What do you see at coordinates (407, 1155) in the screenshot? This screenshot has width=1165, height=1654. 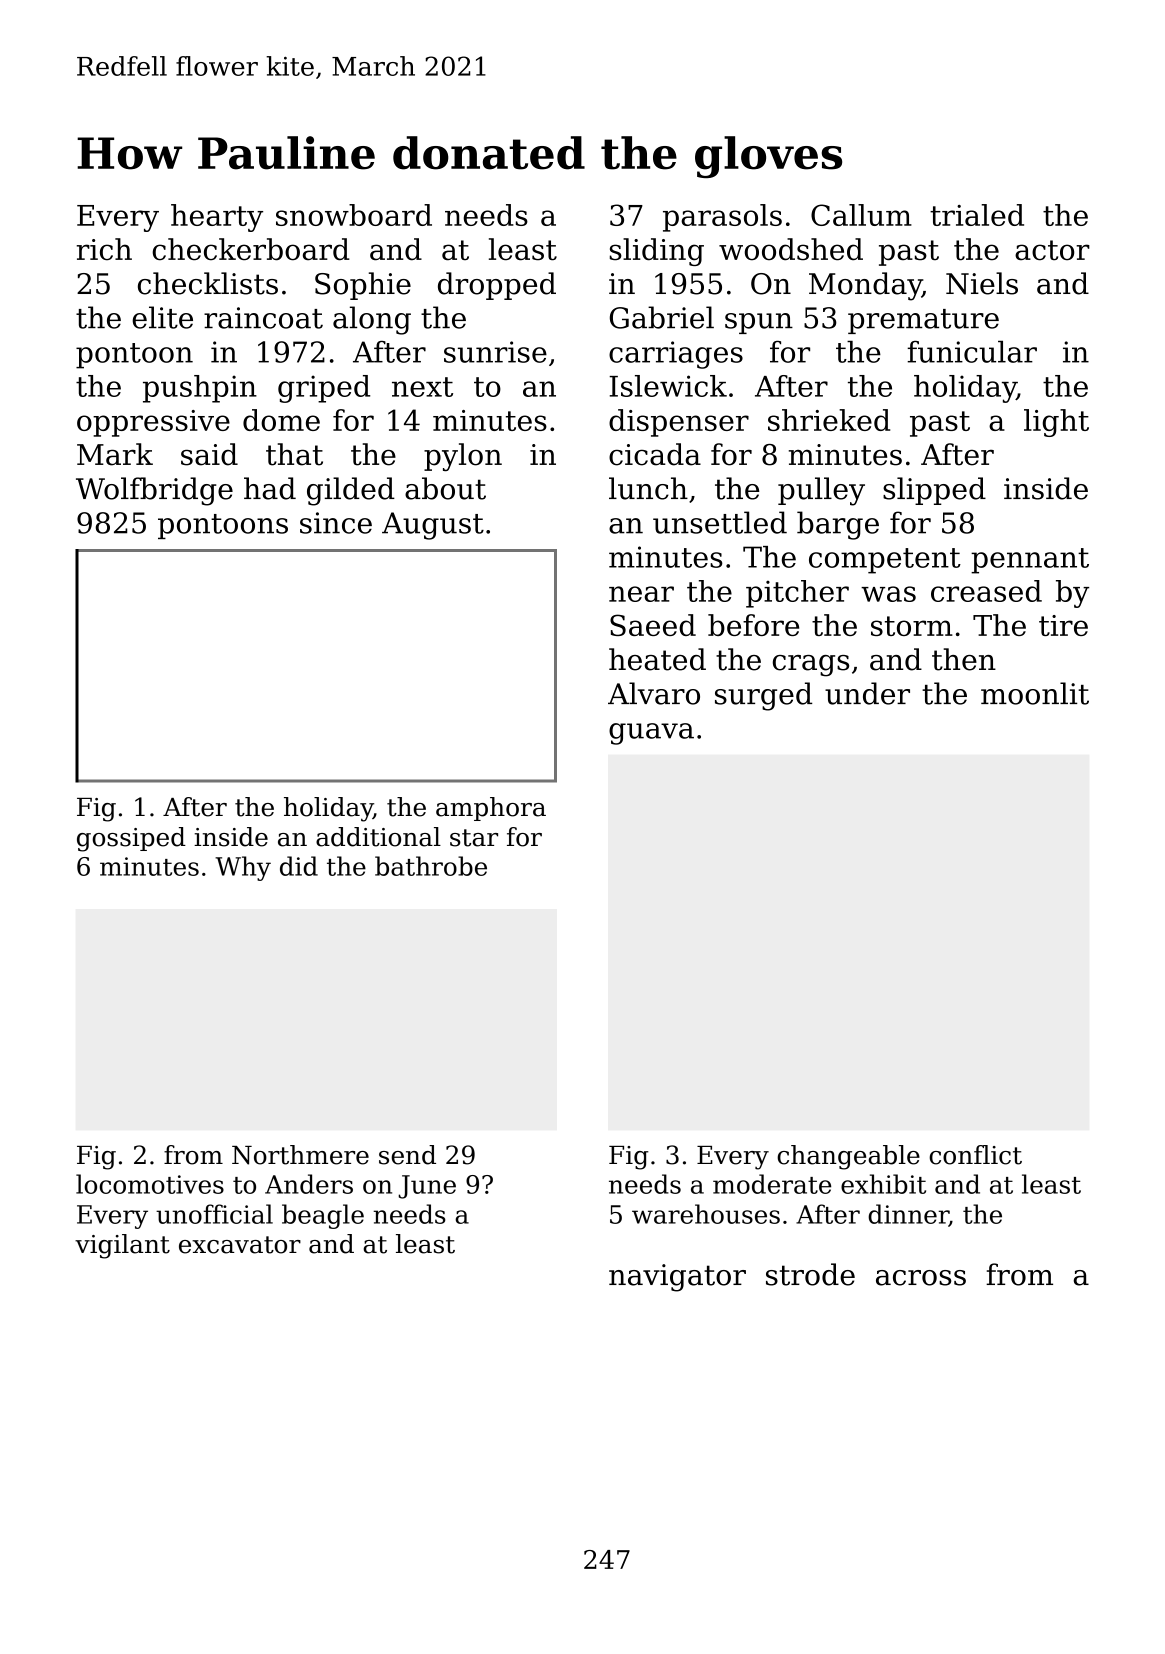 I see `send` at bounding box center [407, 1155].
